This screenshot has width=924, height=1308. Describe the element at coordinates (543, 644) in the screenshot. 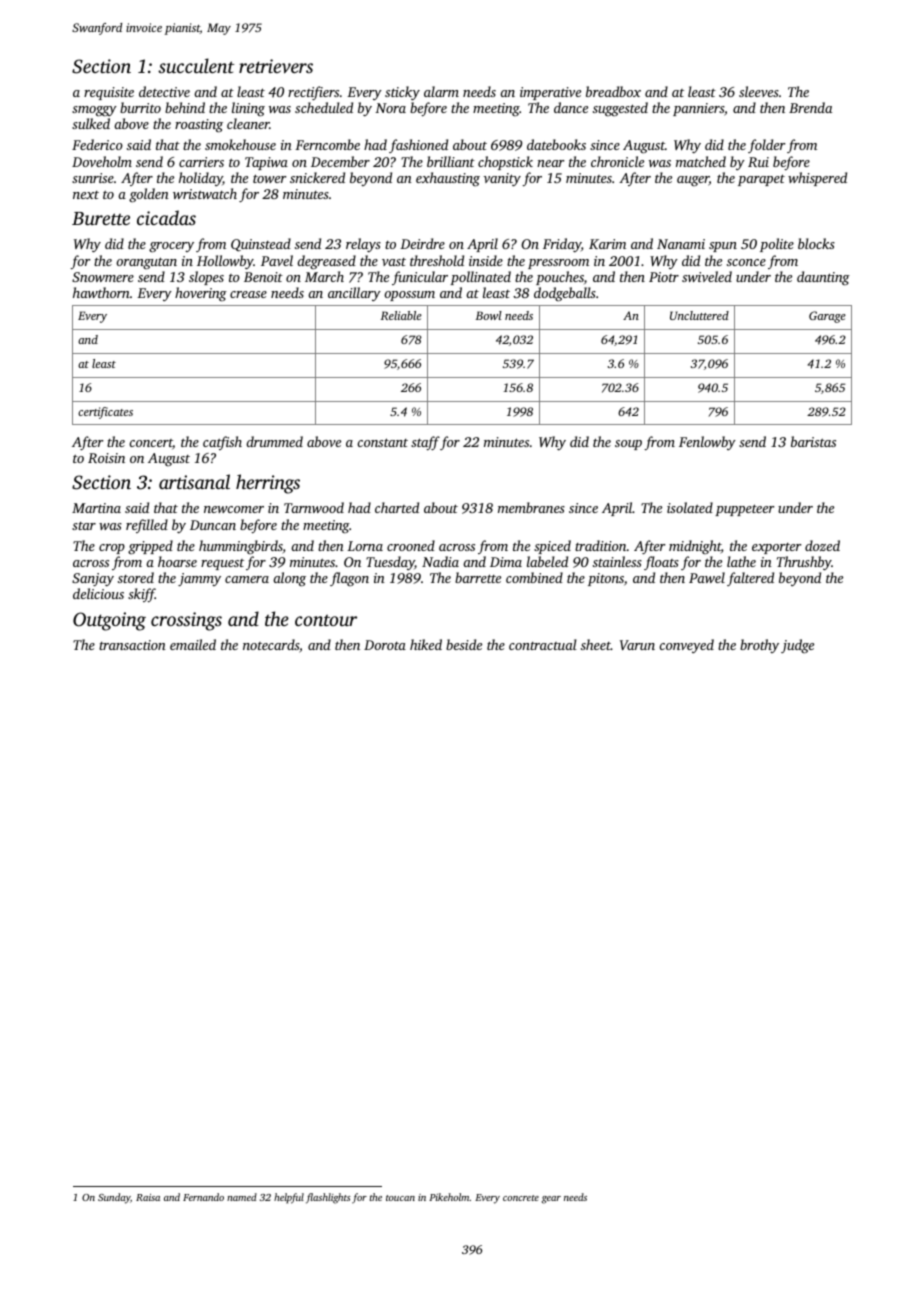

I see `contractual` at that location.
